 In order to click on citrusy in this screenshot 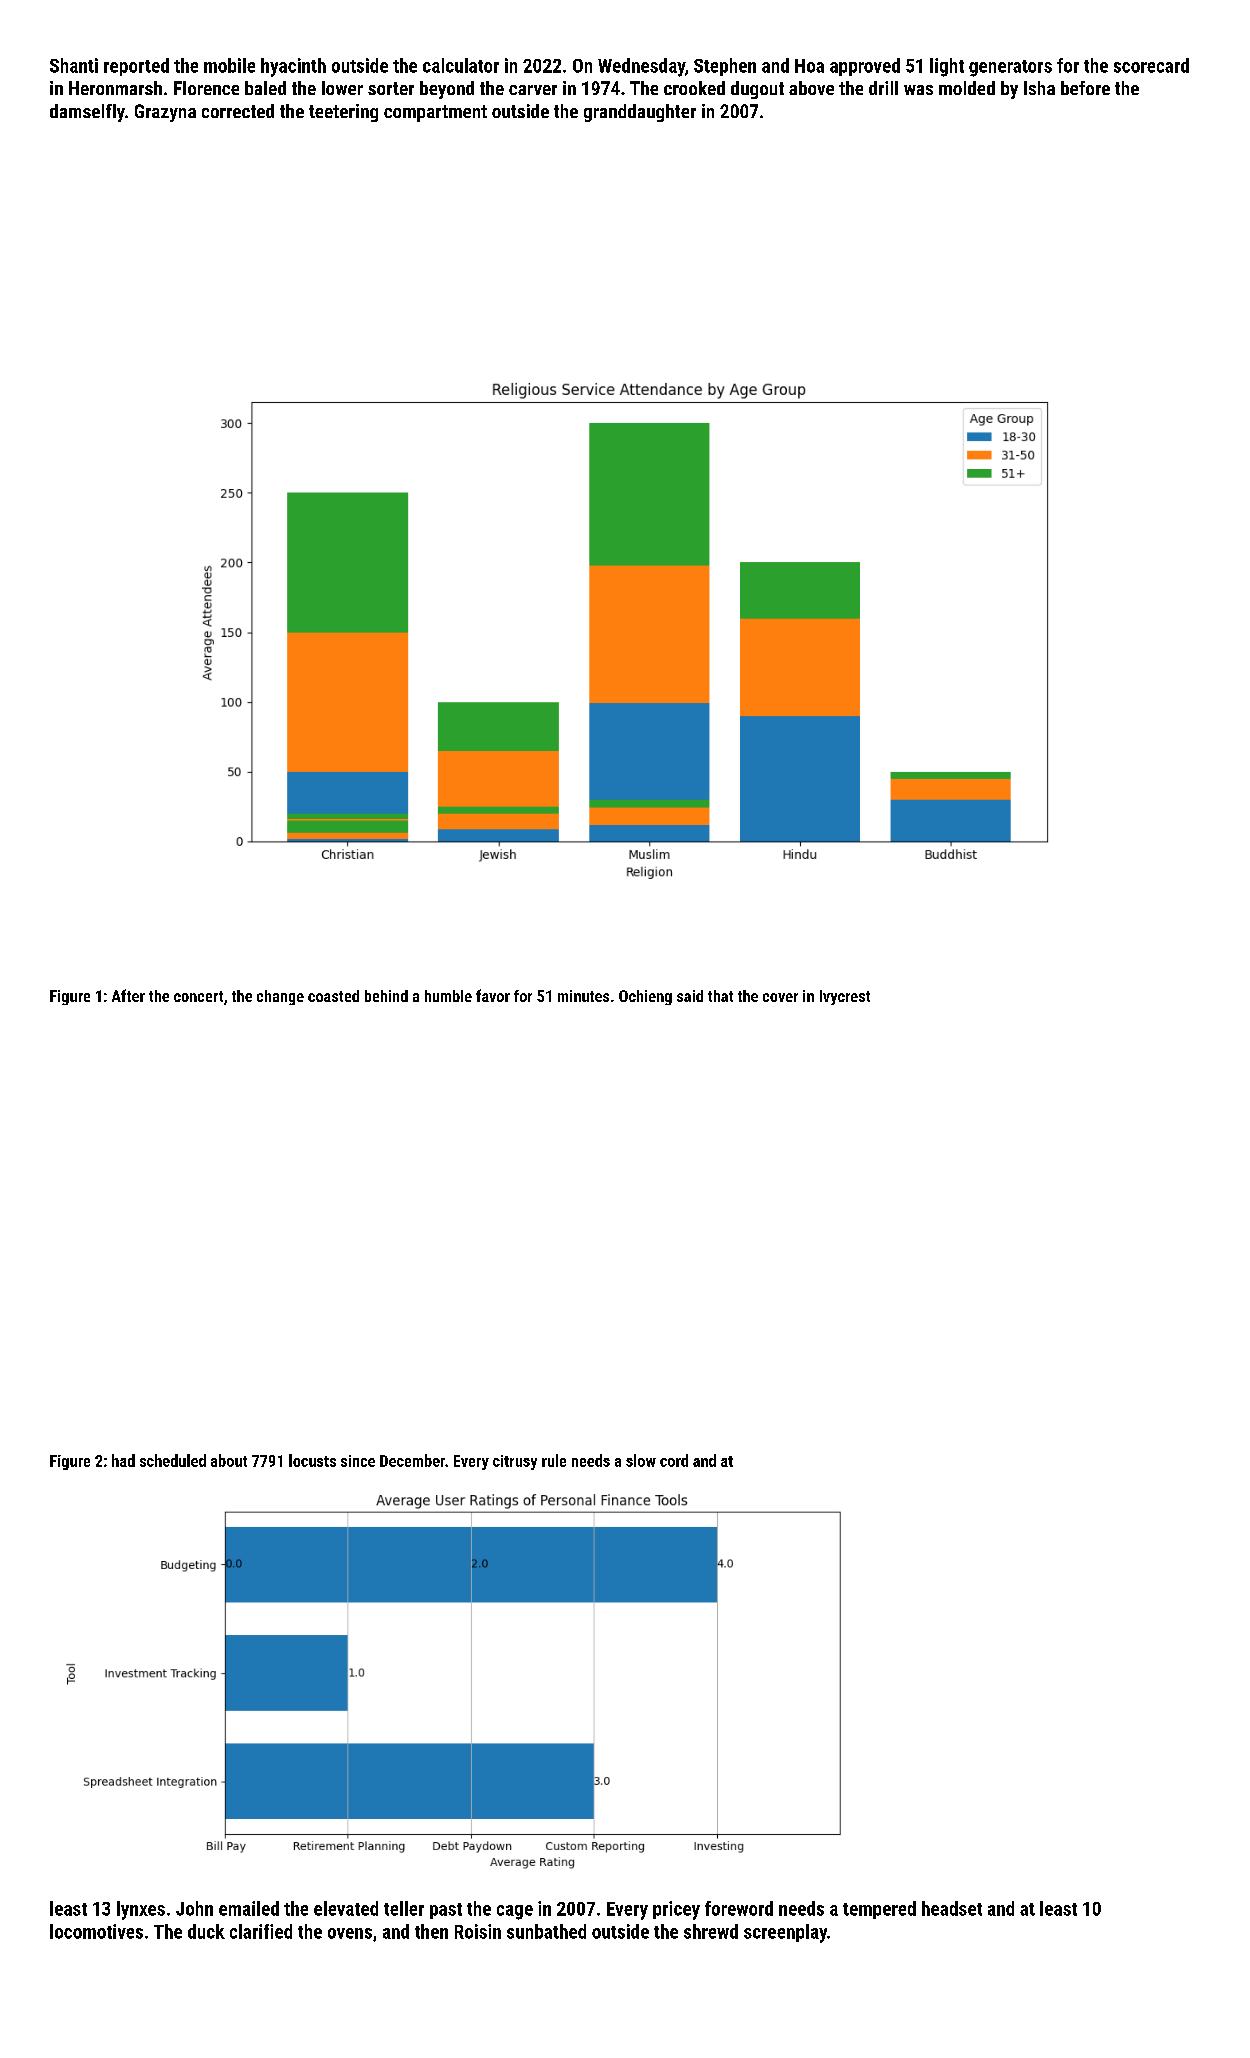, I will do `click(515, 1462)`.
